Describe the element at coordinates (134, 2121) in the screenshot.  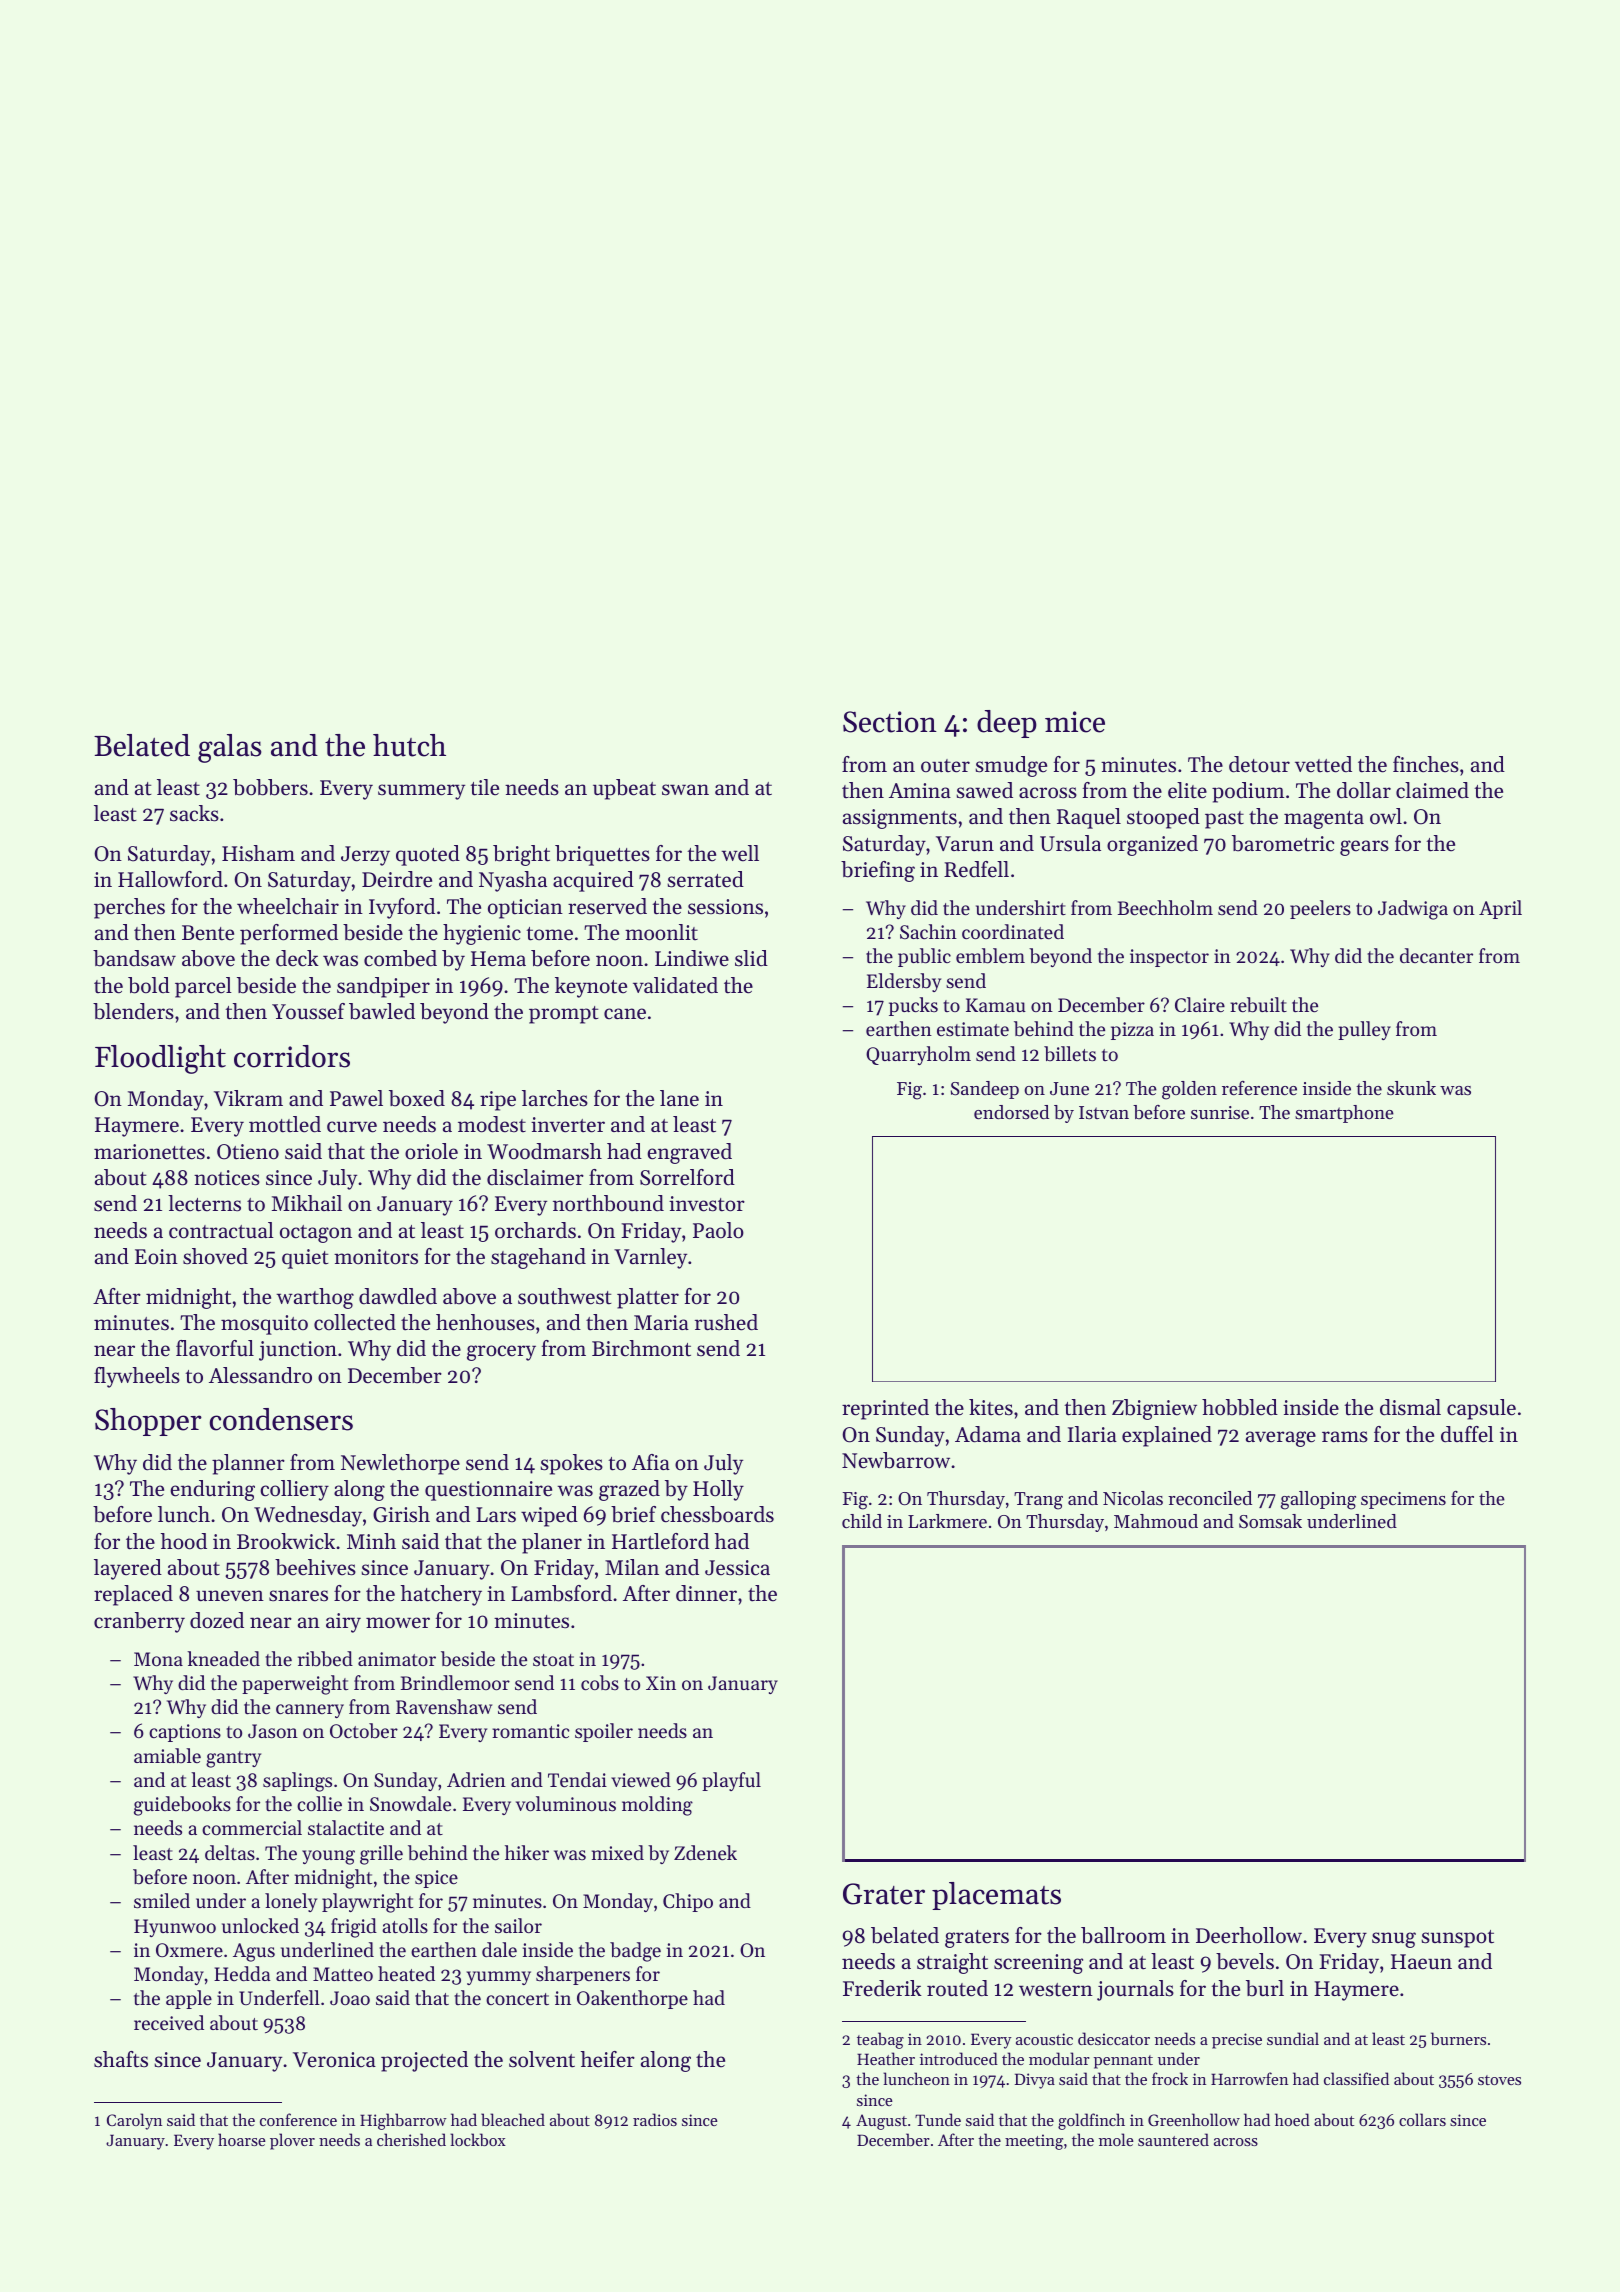
I see `Carolyn` at that location.
